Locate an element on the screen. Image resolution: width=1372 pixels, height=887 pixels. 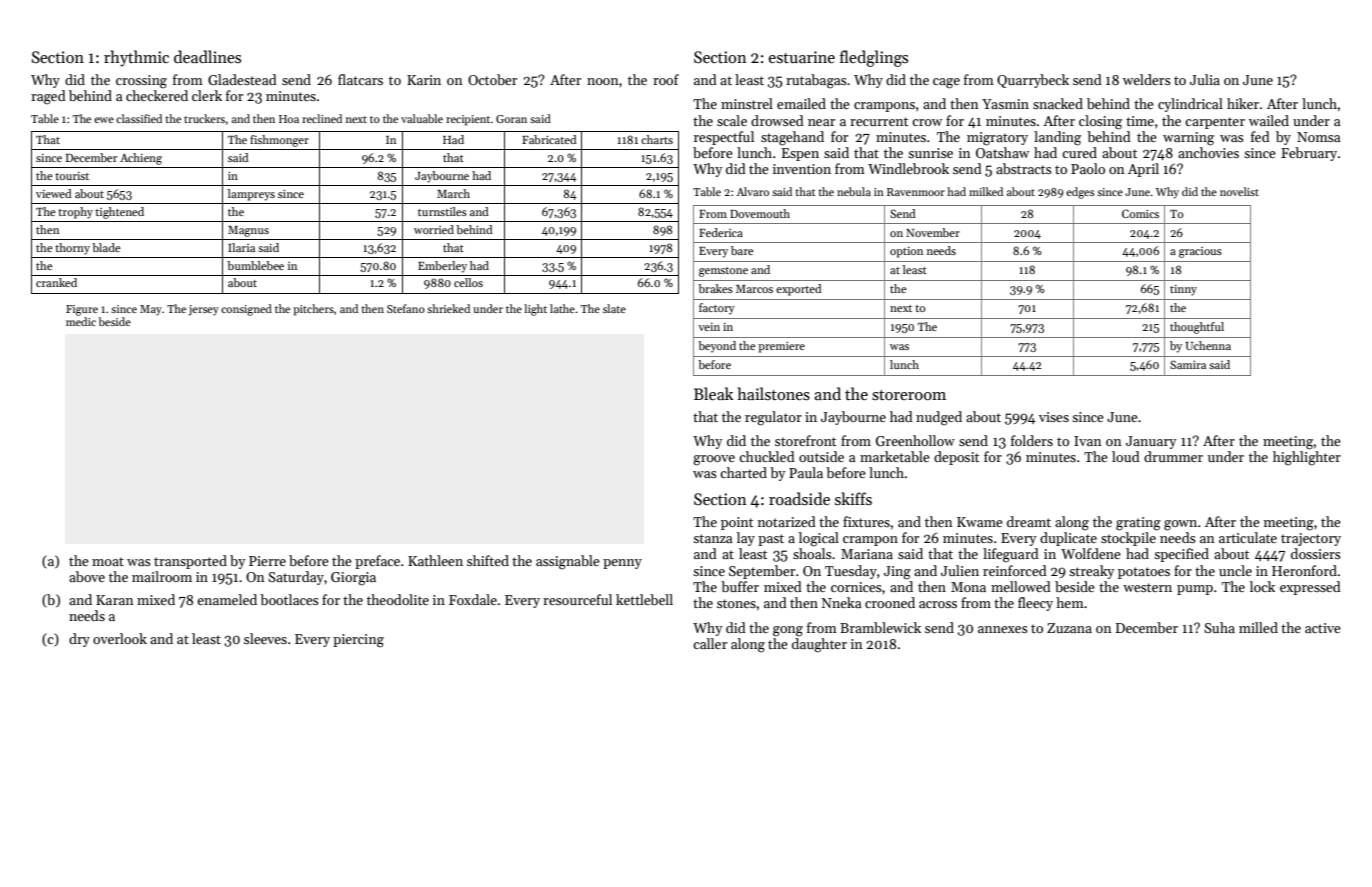
Pierre is located at coordinates (267, 561).
